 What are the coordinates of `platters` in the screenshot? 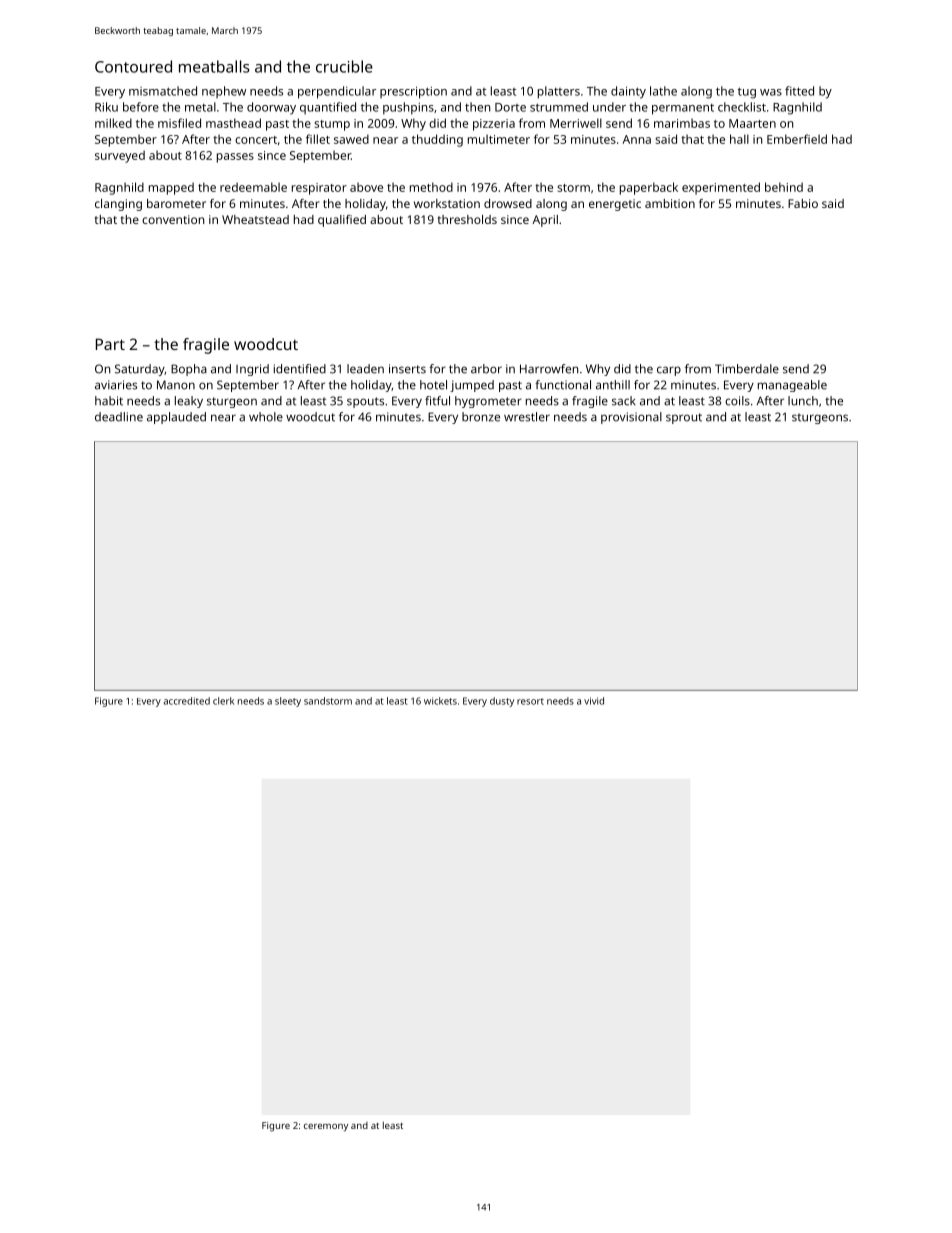 It's located at (559, 92).
